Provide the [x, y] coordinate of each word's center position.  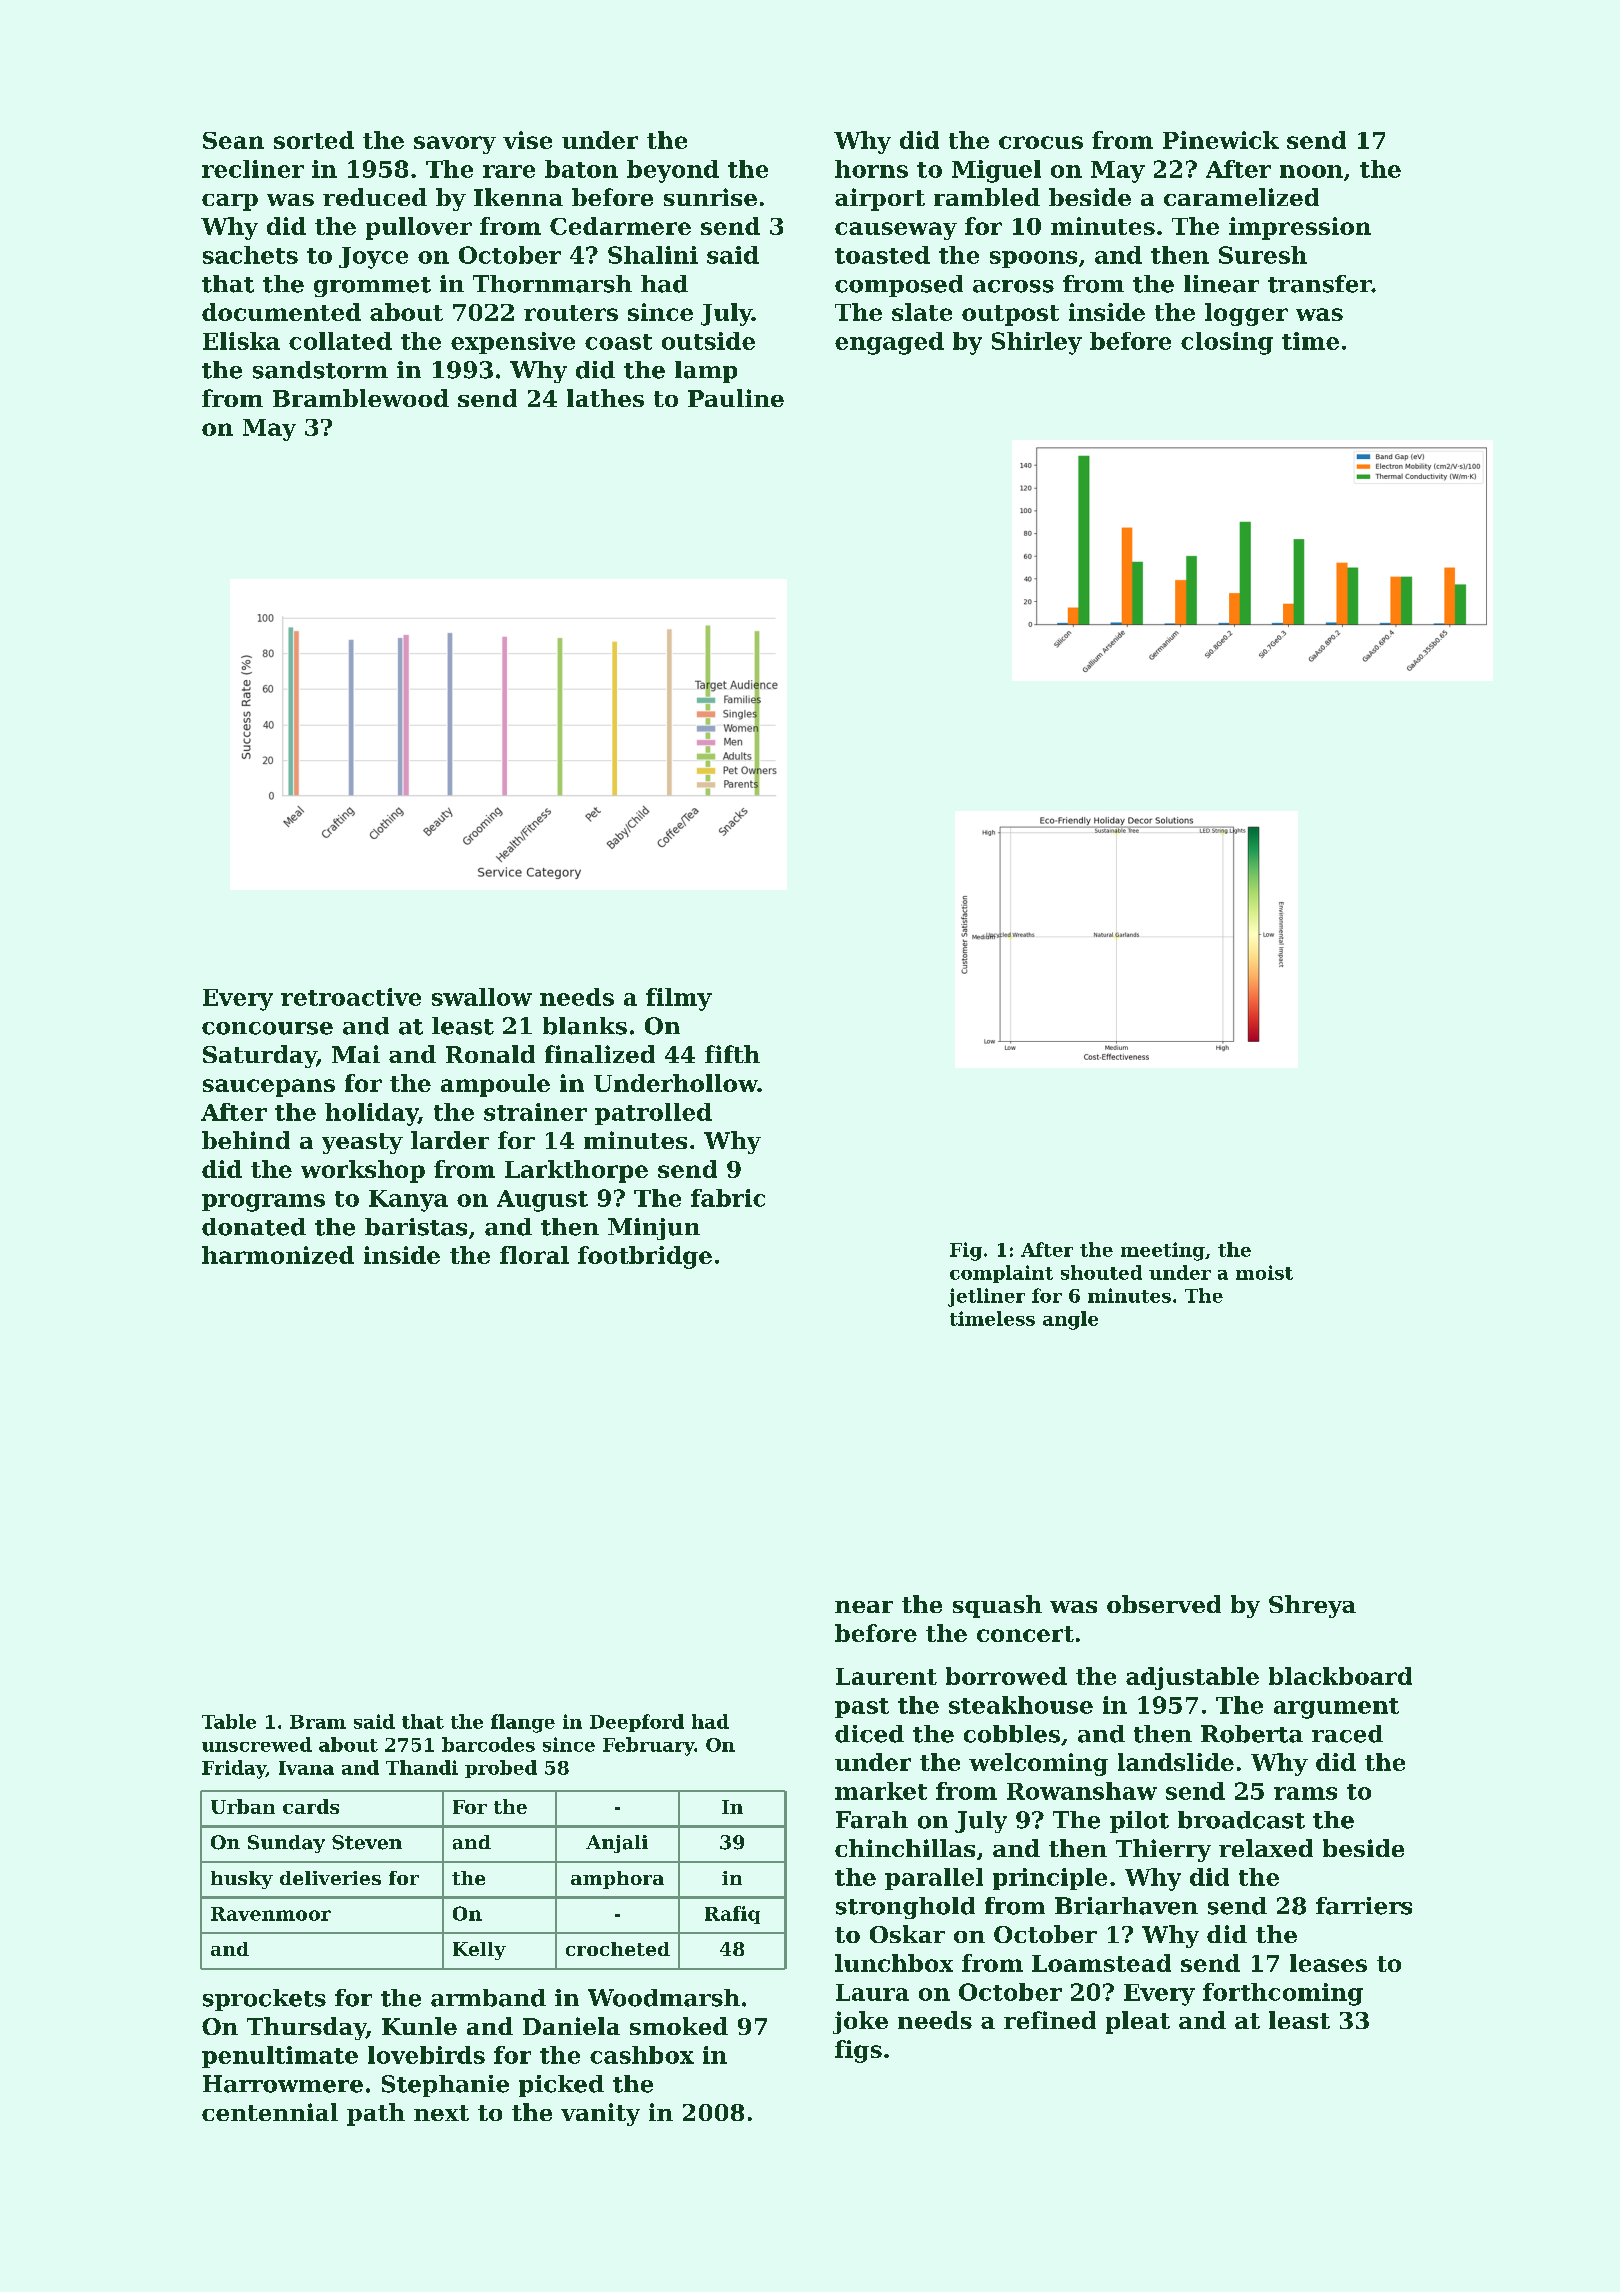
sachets [250, 255]
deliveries [330, 1878]
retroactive [351, 997]
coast [618, 342]
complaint [1001, 1274]
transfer [1320, 284]
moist [1264, 1272]
